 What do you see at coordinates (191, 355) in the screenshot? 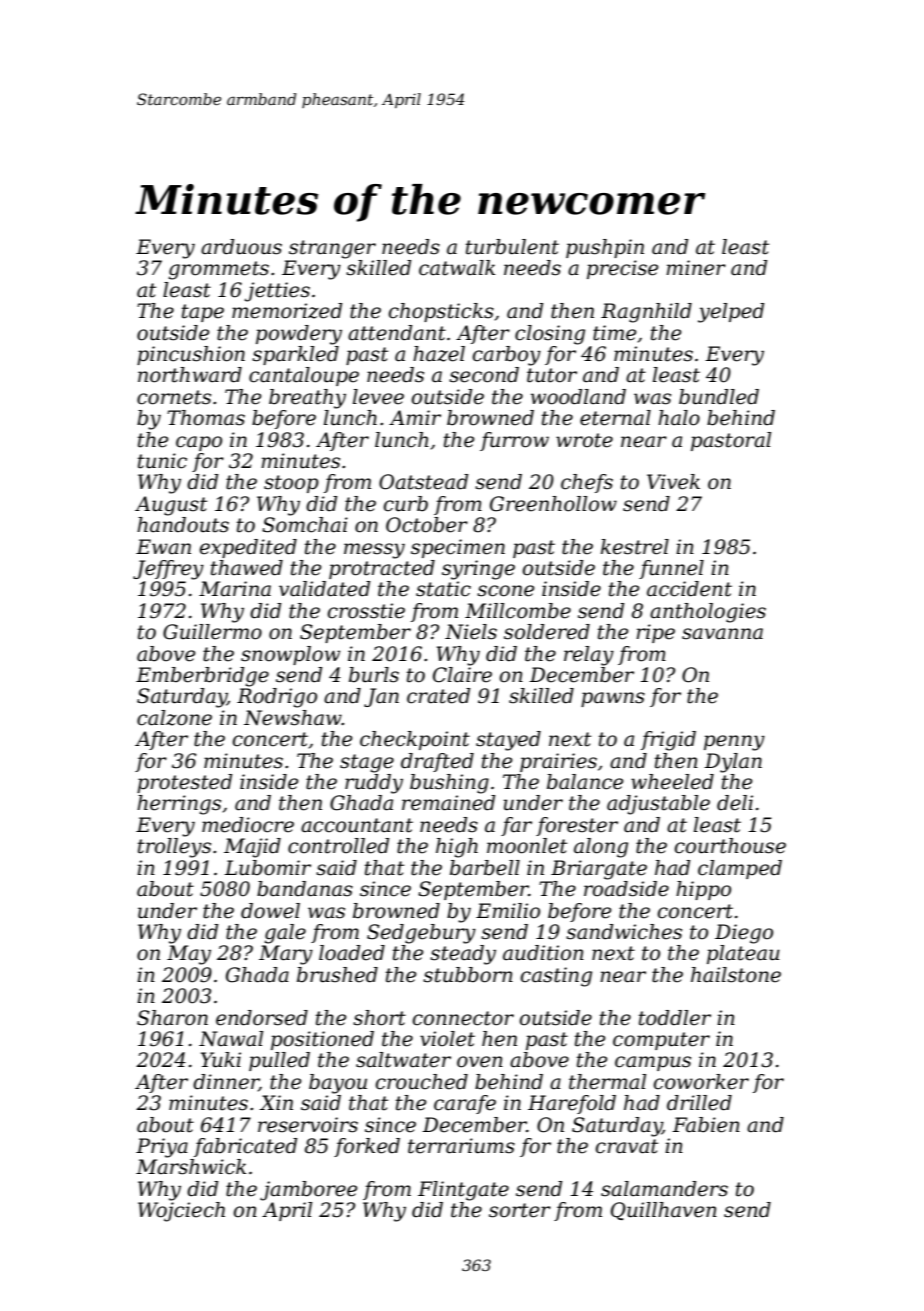
I see `pincushion` at bounding box center [191, 355].
